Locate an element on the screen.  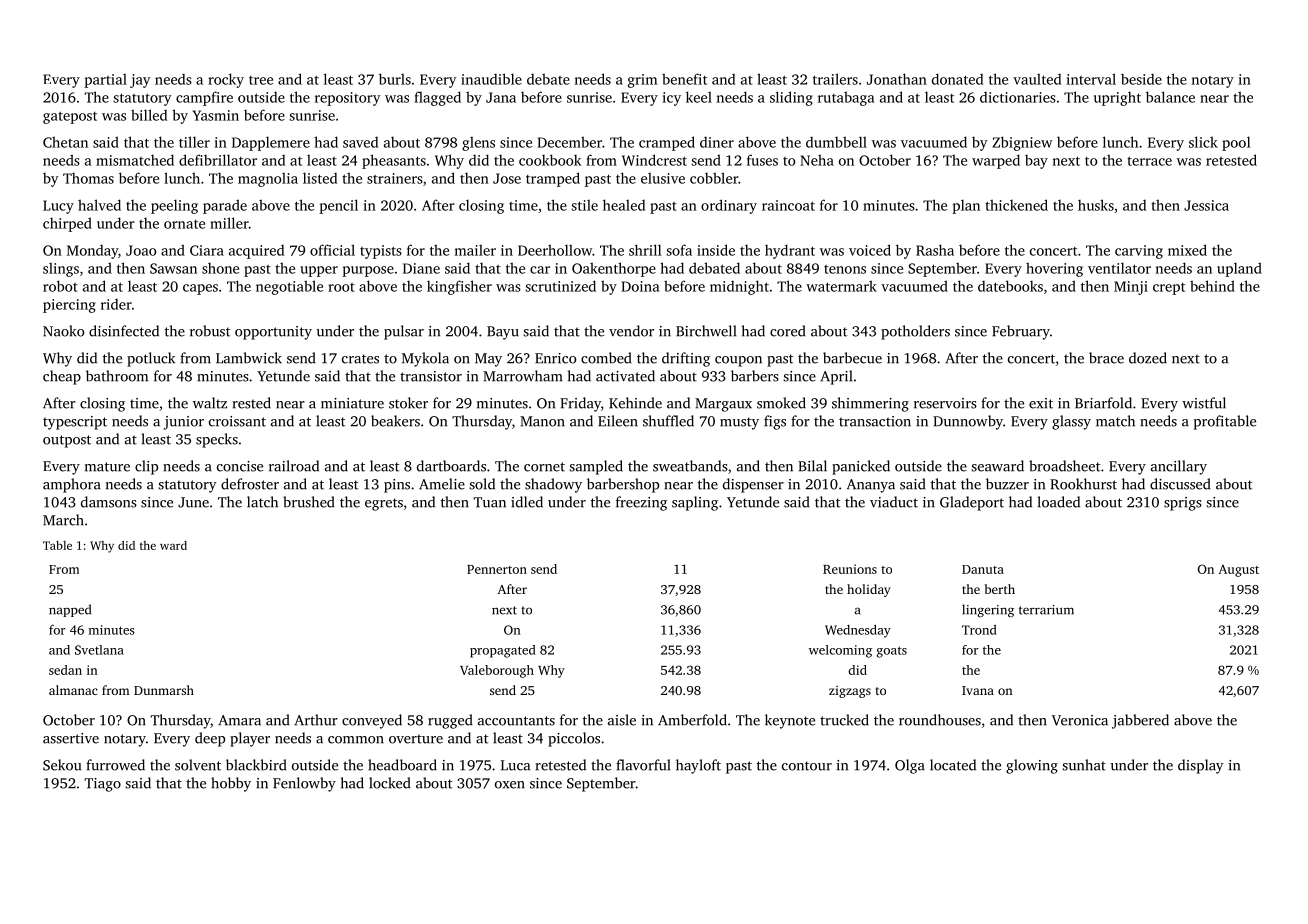
Pennerton is located at coordinates (497, 569).
